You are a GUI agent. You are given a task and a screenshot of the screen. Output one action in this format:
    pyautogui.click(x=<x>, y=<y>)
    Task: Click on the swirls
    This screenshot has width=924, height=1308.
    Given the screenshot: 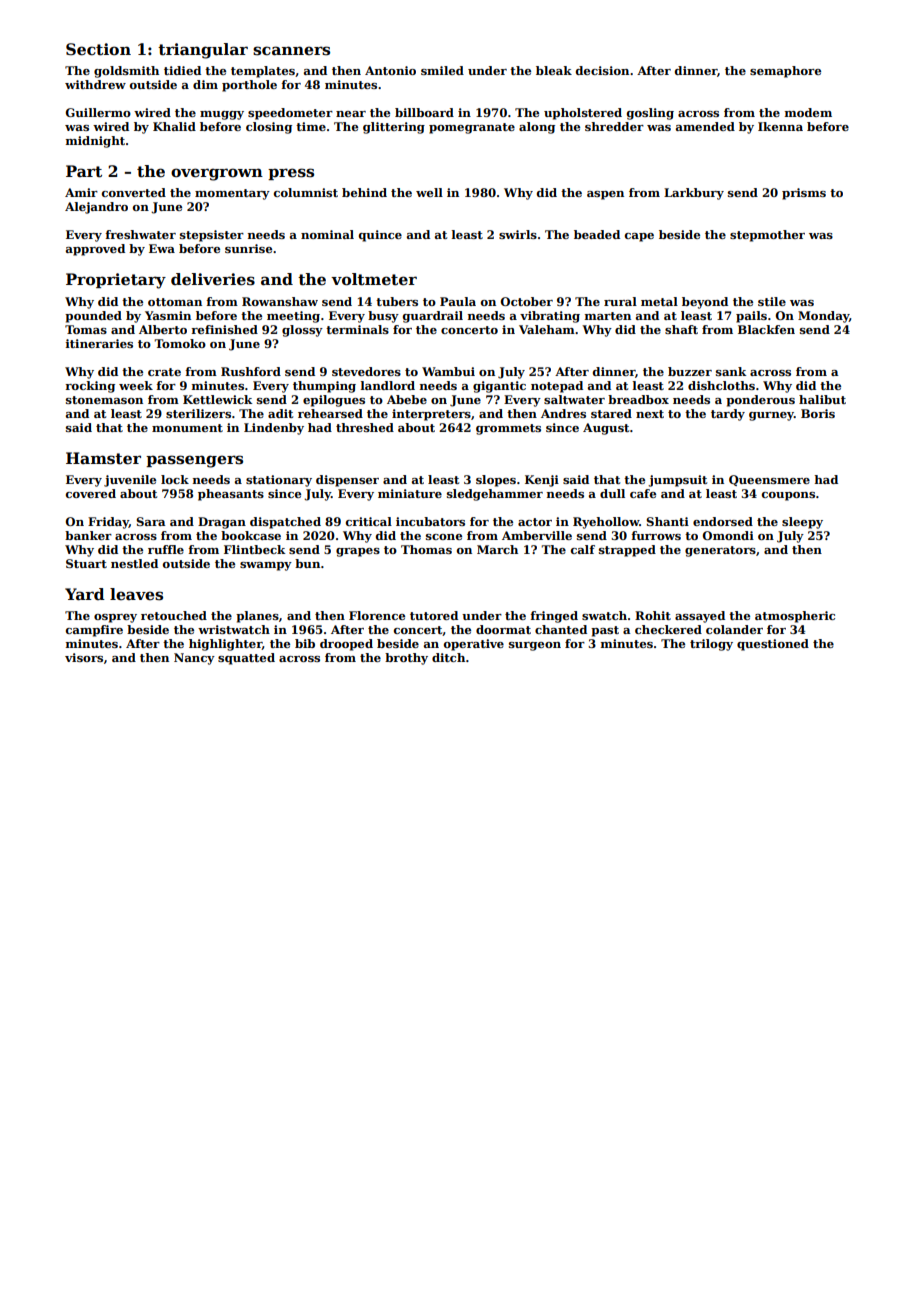 What is the action you would take?
    pyautogui.click(x=518, y=234)
